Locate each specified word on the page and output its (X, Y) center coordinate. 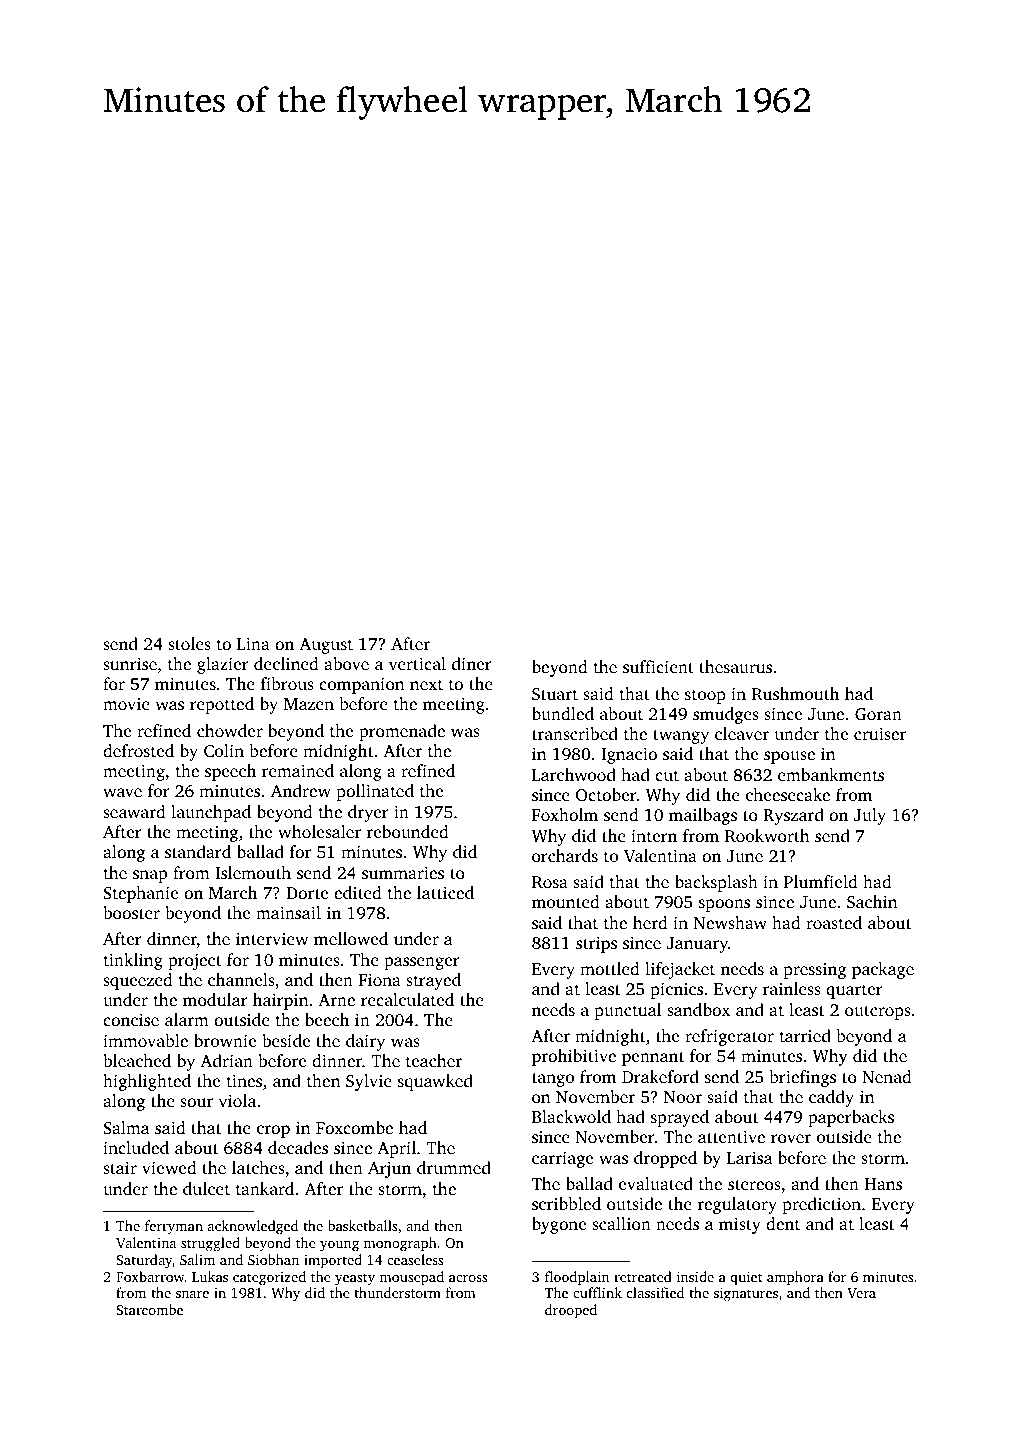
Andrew (301, 790)
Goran (878, 714)
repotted (222, 705)
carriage (562, 1159)
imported (333, 1261)
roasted (834, 922)
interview (272, 938)
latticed (445, 892)
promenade (402, 732)
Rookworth (767, 836)
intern (654, 835)
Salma (126, 1127)
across (468, 1278)
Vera (861, 1293)
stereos (754, 1184)
